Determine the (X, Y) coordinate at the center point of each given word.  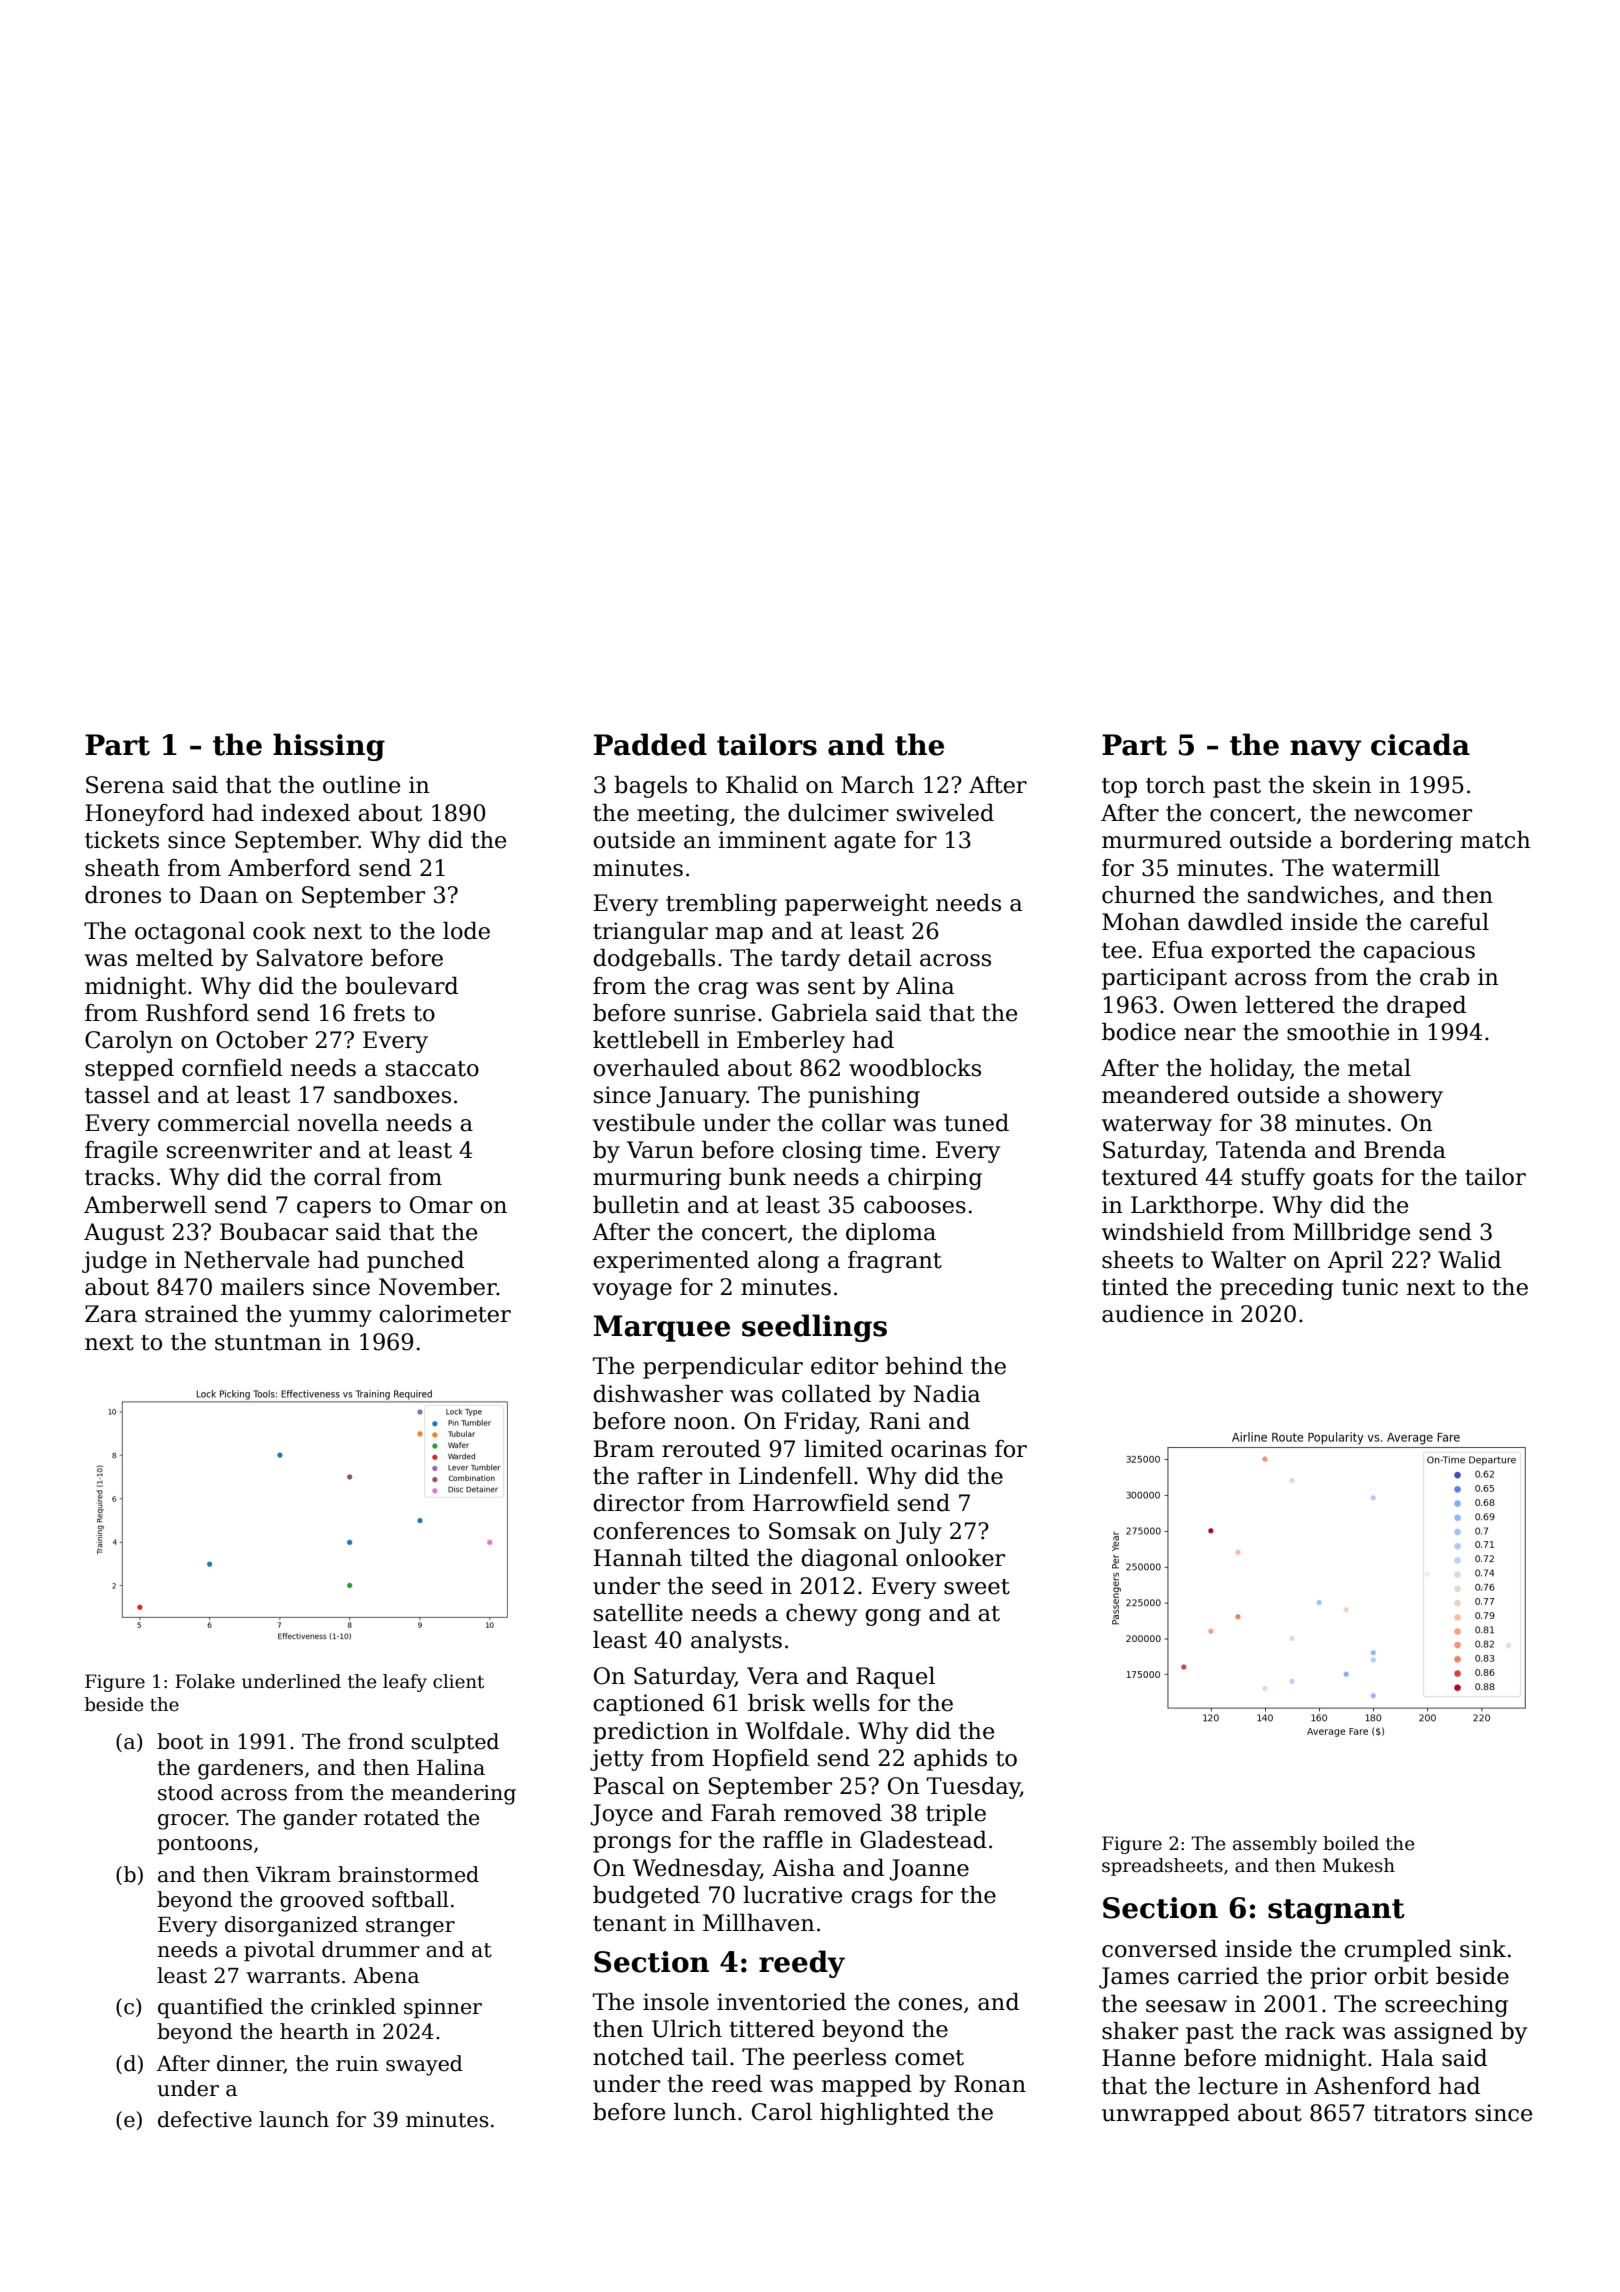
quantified (210, 2008)
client (458, 1681)
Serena (125, 785)
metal (1379, 1068)
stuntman (268, 1343)
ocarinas (938, 1449)
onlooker (955, 1558)
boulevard (401, 986)
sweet (977, 1587)
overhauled (656, 1068)
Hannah (638, 1558)
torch (1175, 785)
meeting (683, 815)
